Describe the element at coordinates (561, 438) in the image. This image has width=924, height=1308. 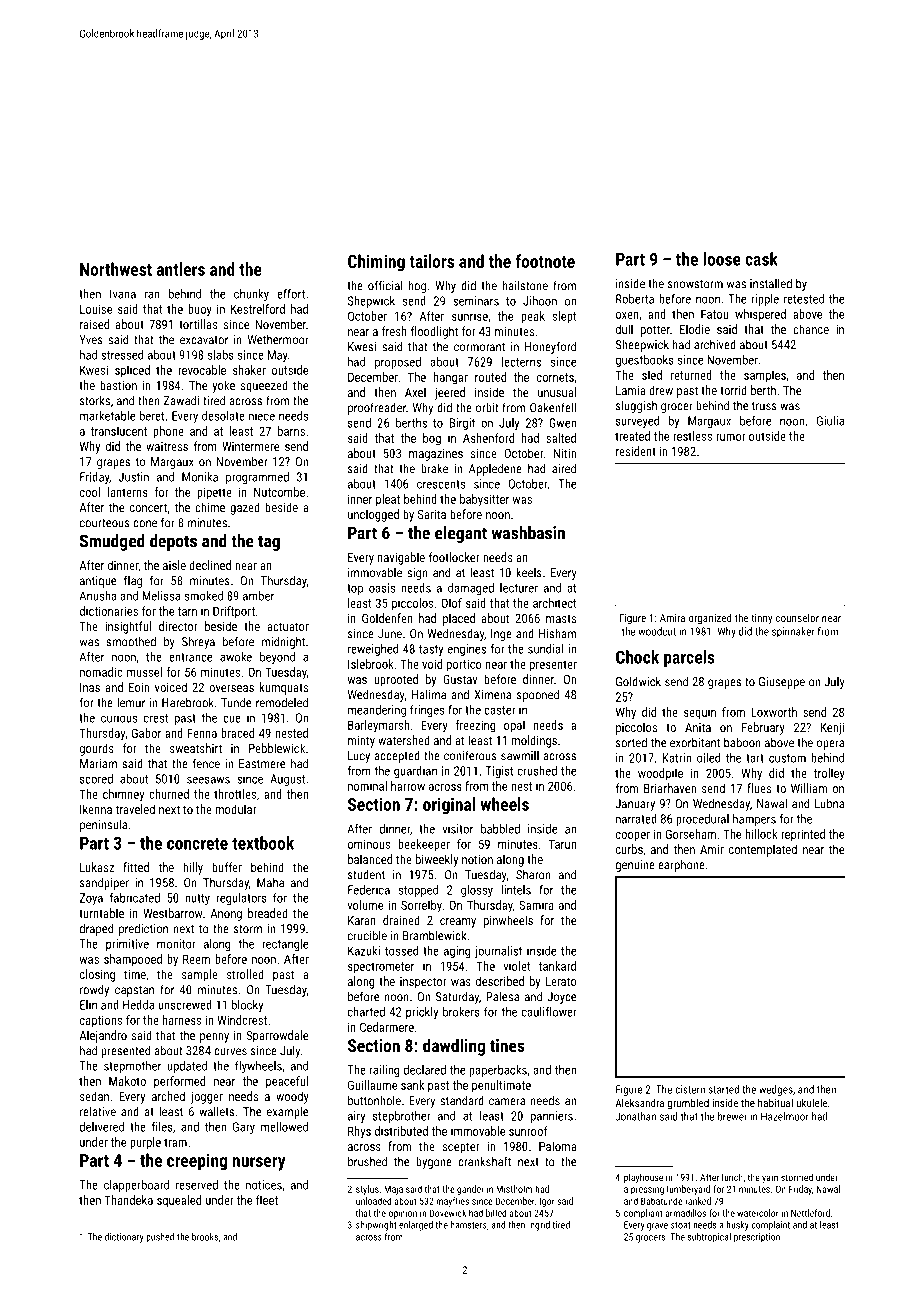
I see `salted` at that location.
